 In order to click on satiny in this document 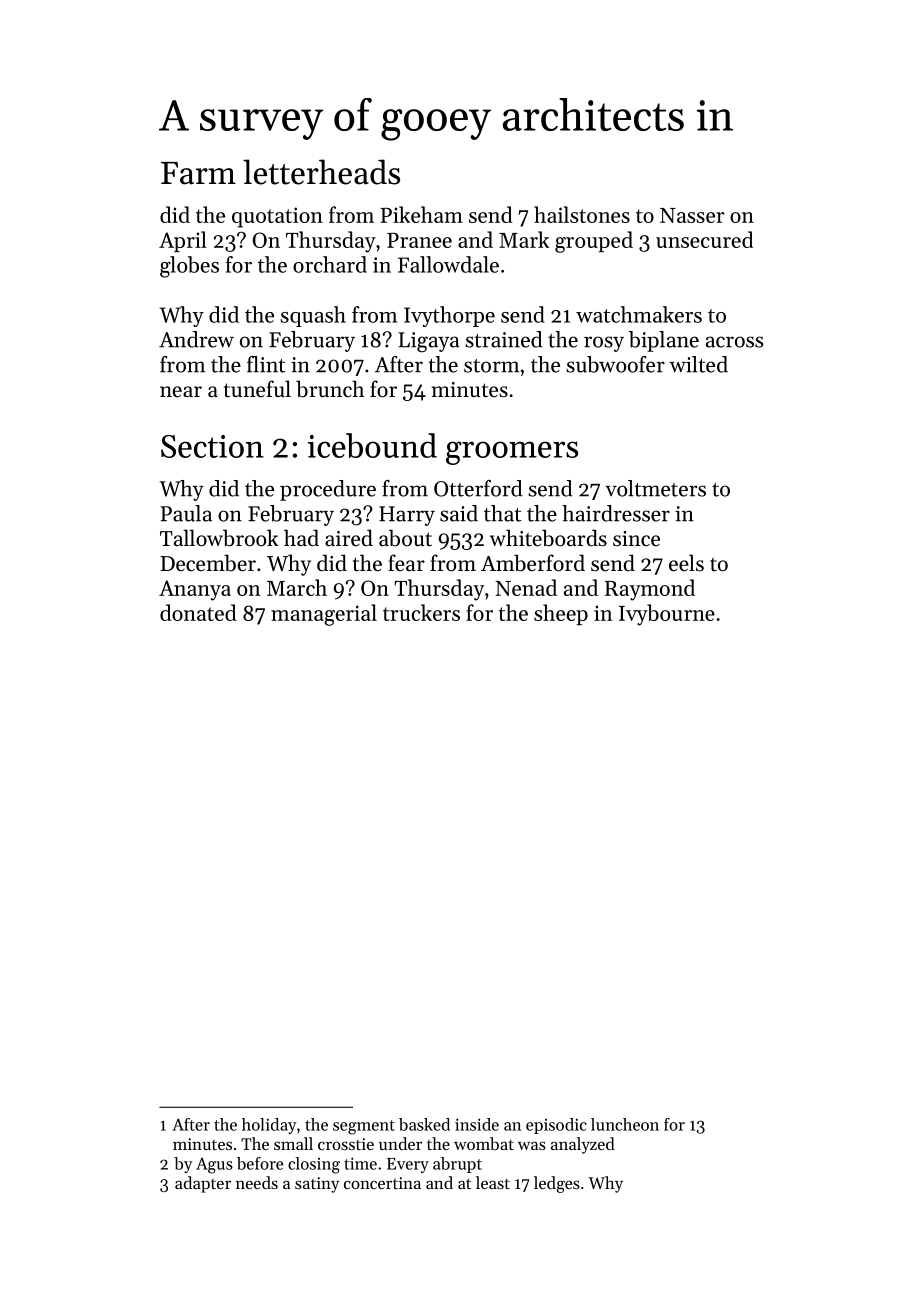, I will do `click(317, 1185)`.
